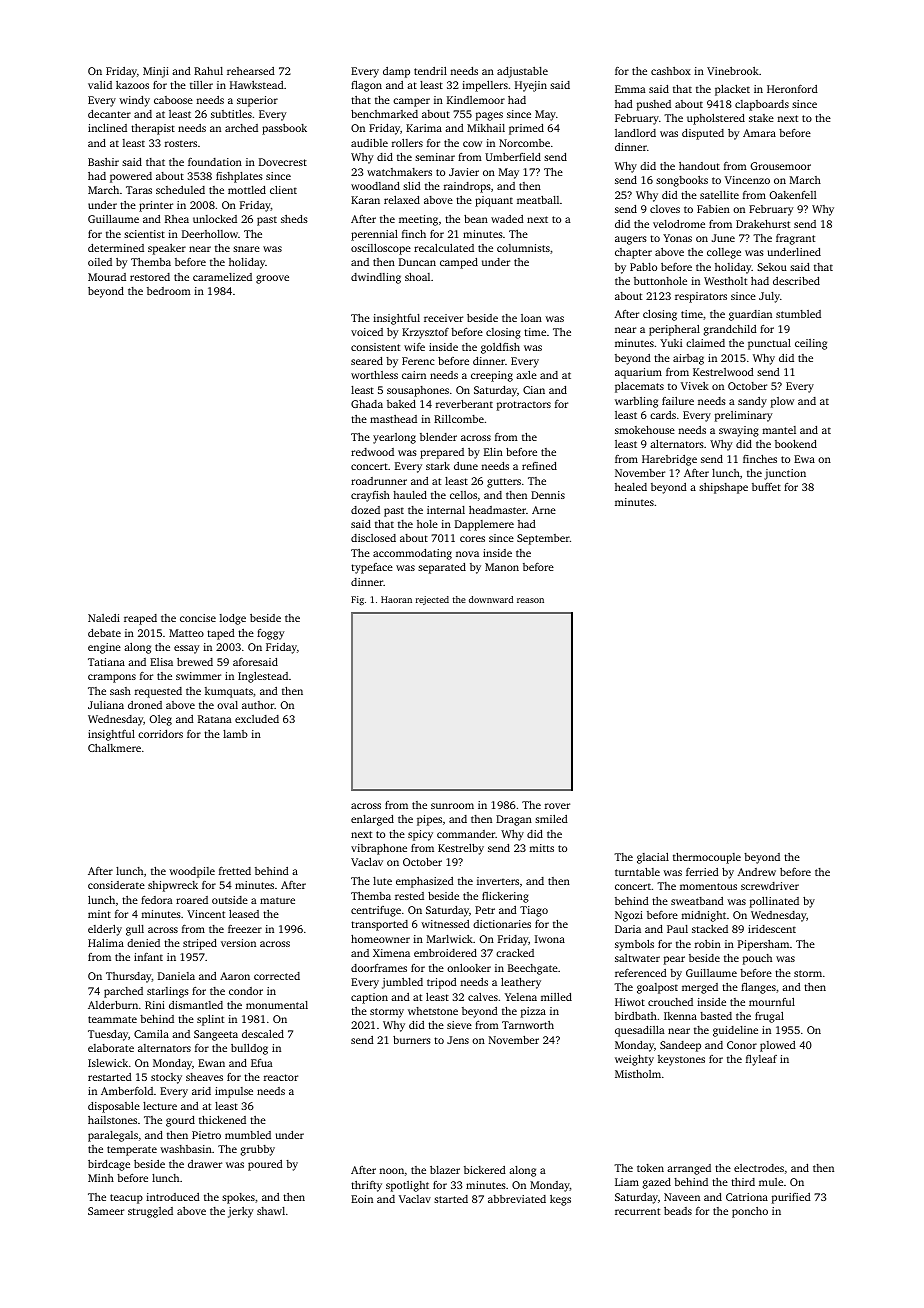  Describe the element at coordinates (277, 1005) in the screenshot. I see `monumental` at that location.
